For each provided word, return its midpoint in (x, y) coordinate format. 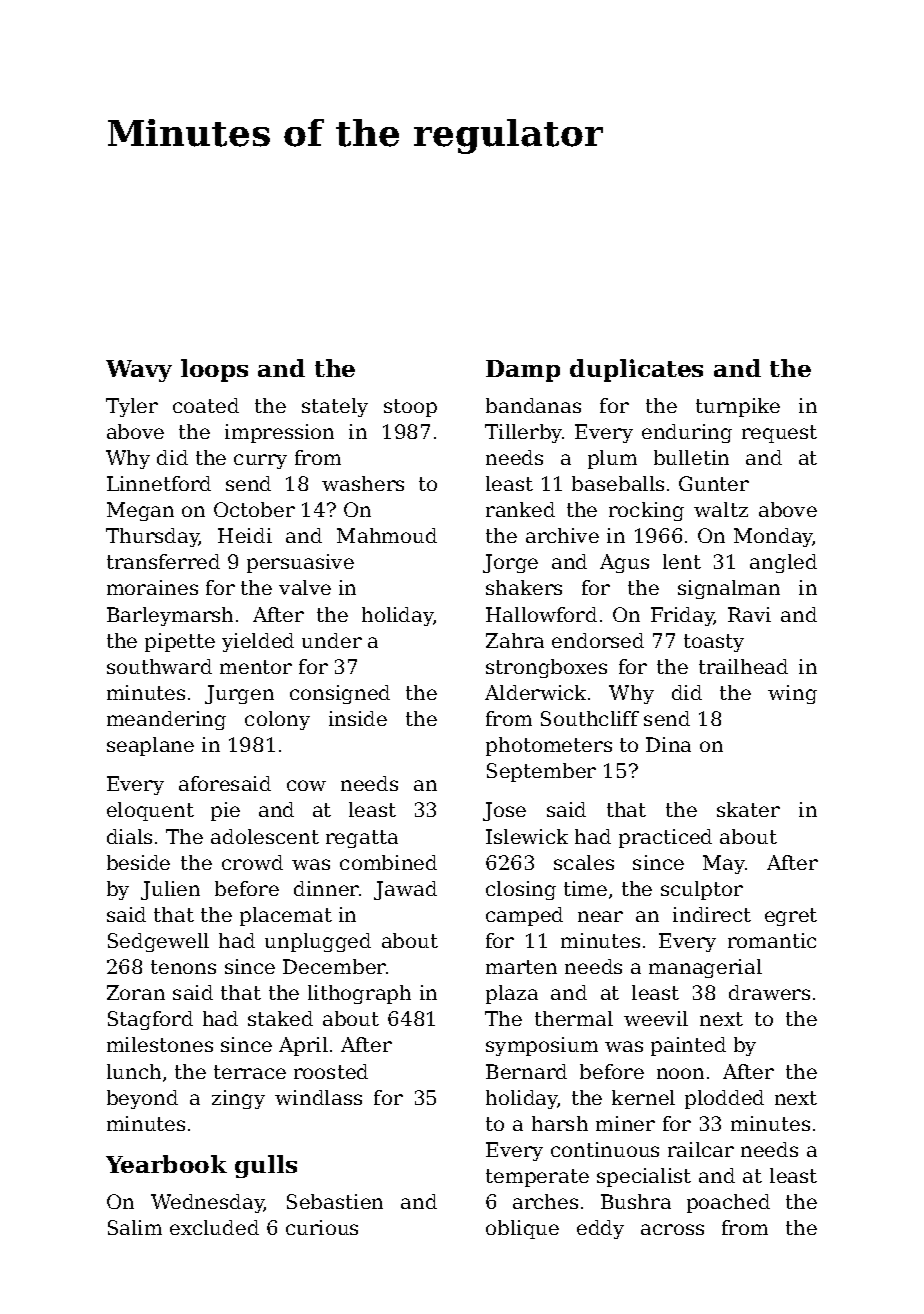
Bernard (526, 1071)
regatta (362, 839)
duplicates (636, 370)
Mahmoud (387, 535)
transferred (163, 561)
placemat (286, 916)
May (724, 864)
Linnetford (159, 483)
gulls (266, 1166)
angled (783, 563)
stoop (410, 408)
